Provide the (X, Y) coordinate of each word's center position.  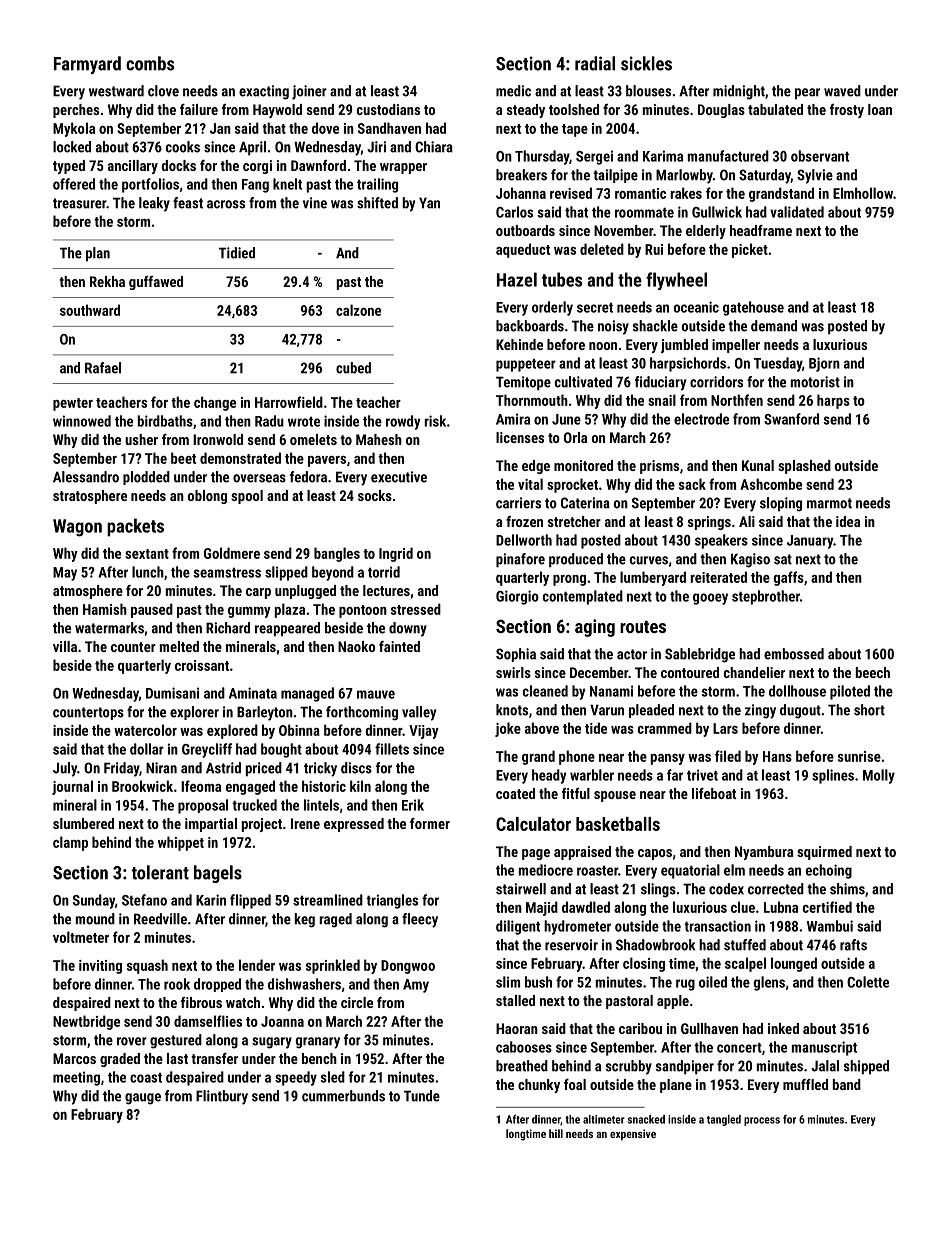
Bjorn (824, 364)
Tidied (237, 253)
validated (797, 212)
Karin (211, 900)
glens (769, 983)
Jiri (376, 147)
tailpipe (615, 176)
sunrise (859, 756)
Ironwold (218, 439)
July (65, 769)
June (566, 419)
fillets (392, 749)
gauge (143, 1099)
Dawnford (318, 165)
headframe (761, 230)
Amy (416, 986)
